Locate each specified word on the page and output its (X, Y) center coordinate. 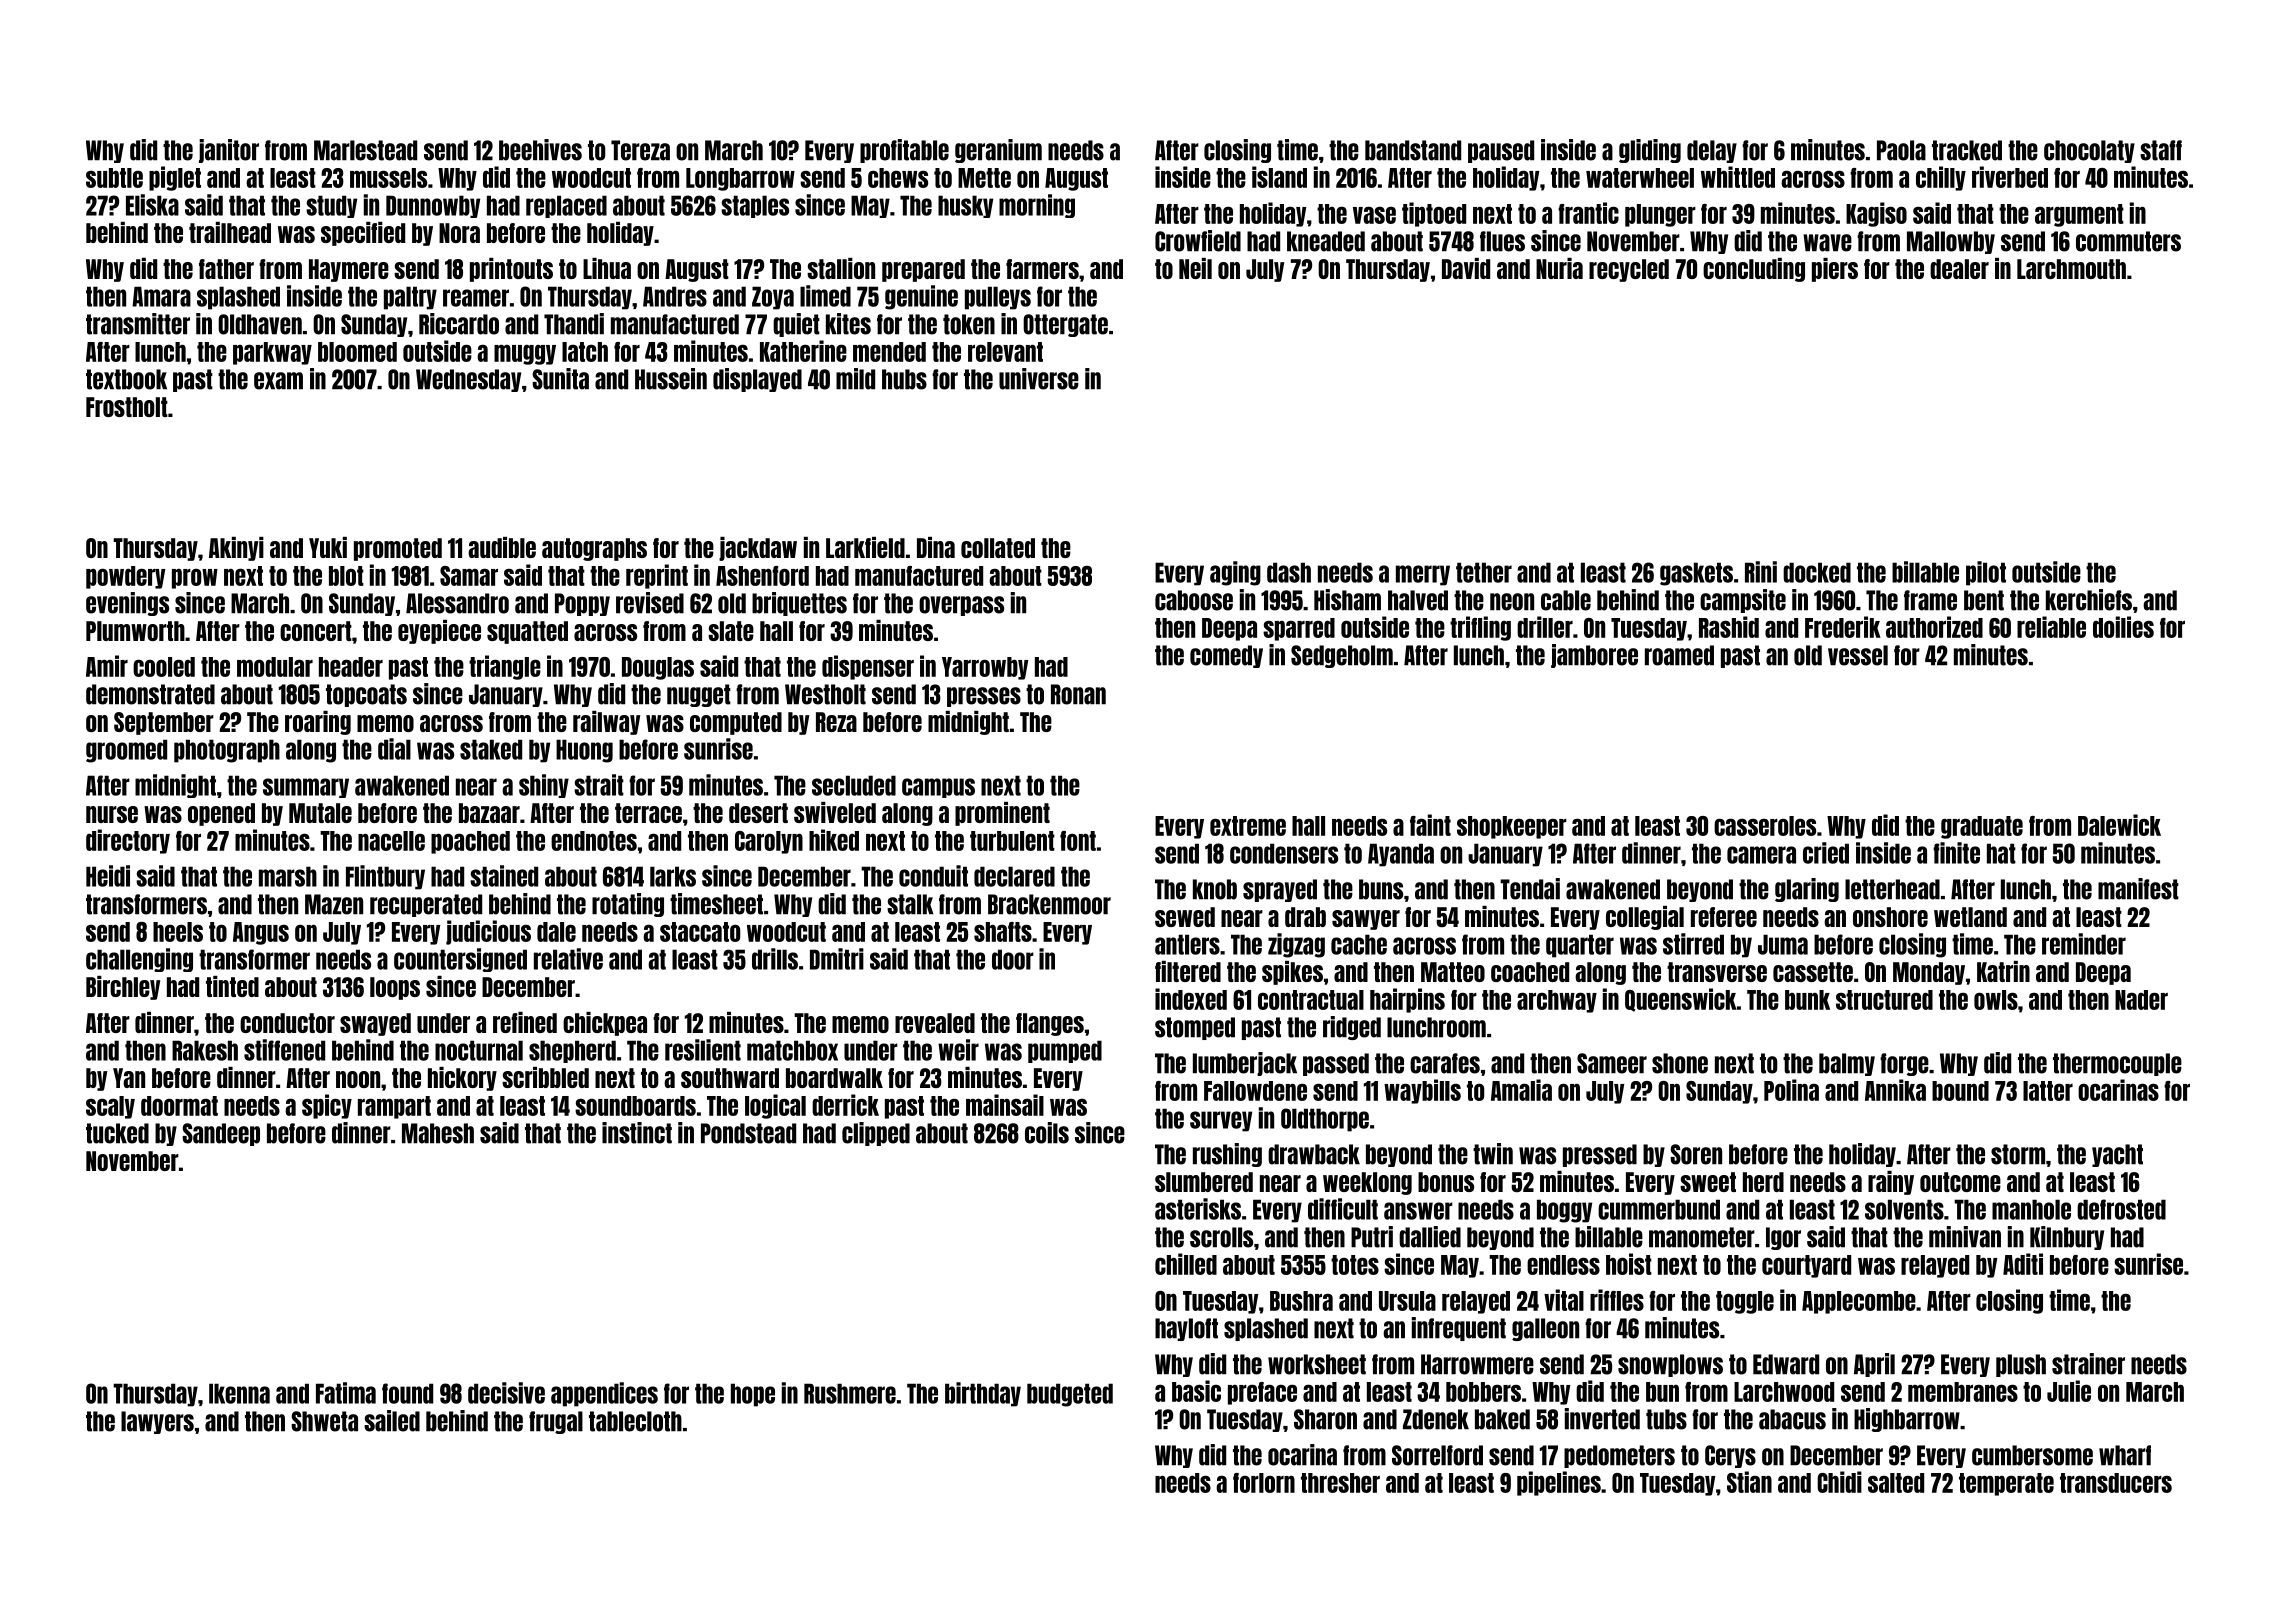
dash (1289, 572)
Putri (1372, 1237)
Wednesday (468, 380)
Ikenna (239, 1393)
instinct (637, 1133)
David (1466, 268)
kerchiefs (2089, 600)
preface (1262, 1393)
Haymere (349, 270)
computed (736, 723)
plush (2021, 1365)
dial (394, 749)
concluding (1754, 270)
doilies (2123, 627)
